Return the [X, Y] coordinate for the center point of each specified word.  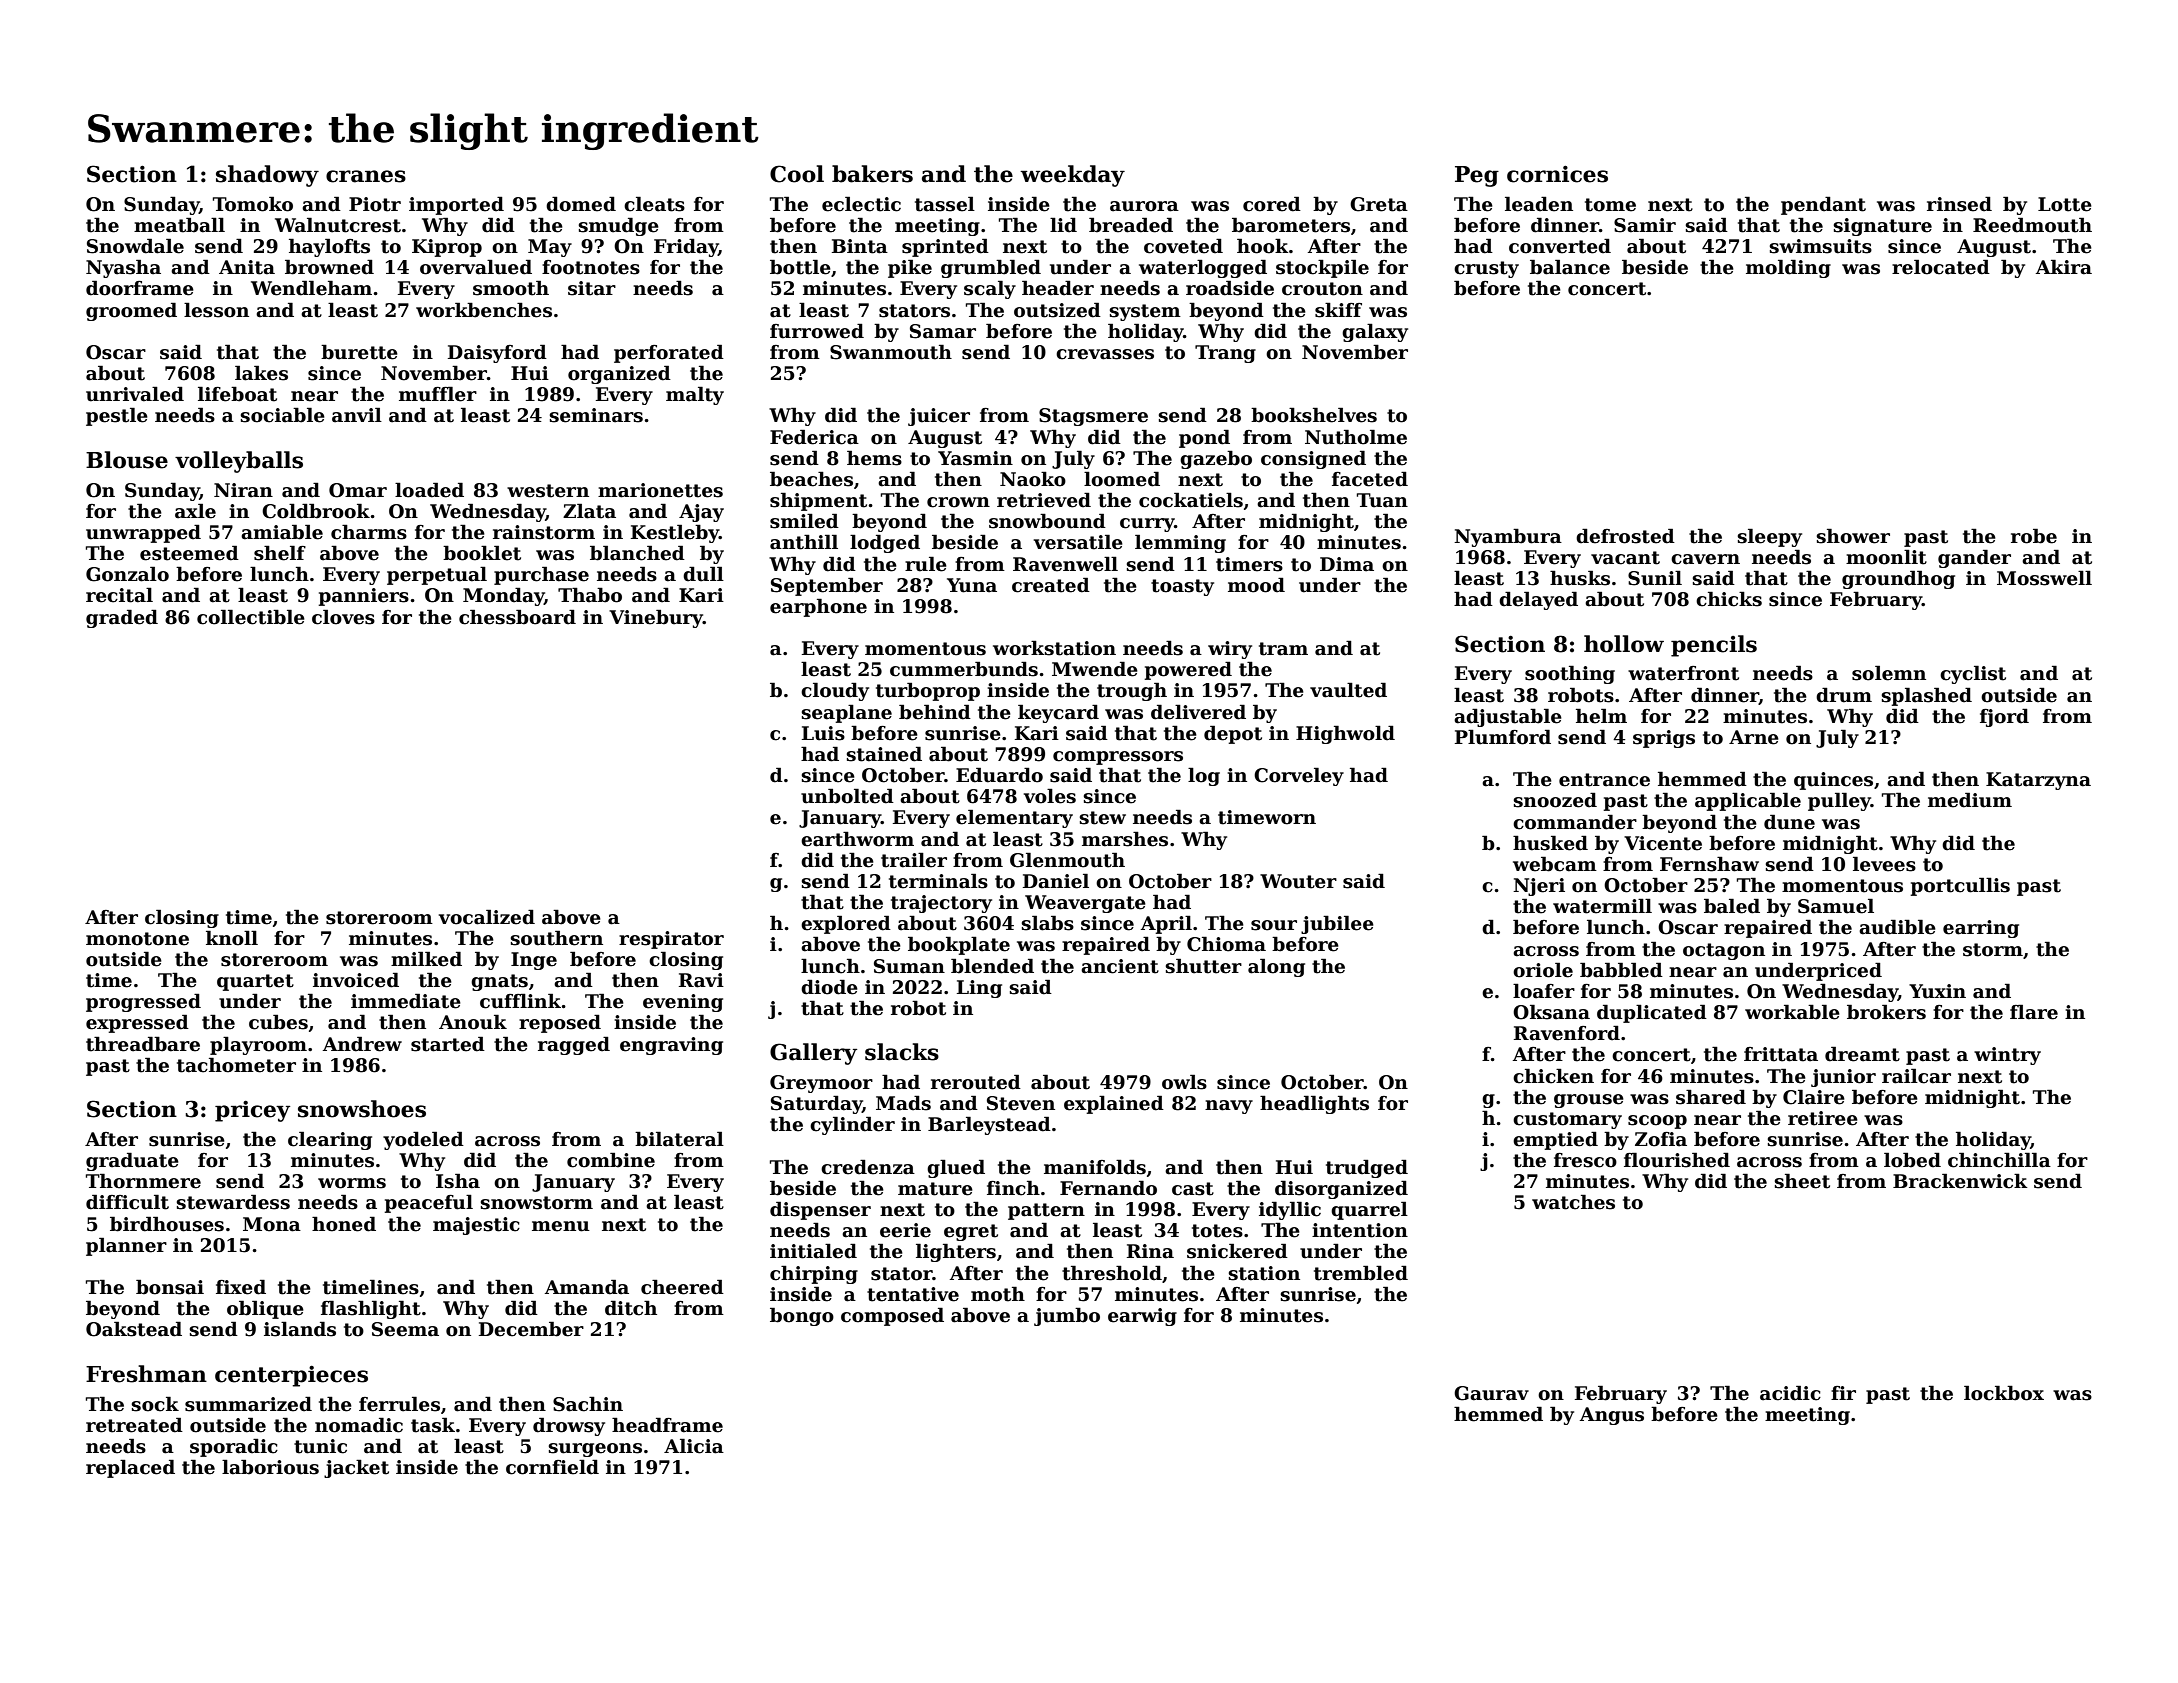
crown [958, 502]
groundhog [1898, 579]
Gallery [813, 1054]
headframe [667, 1425]
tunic [320, 1446]
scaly [990, 289]
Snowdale [135, 246]
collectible [251, 617]
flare [2034, 1012]
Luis [823, 733]
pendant [1823, 205]
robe [2034, 536]
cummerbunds [964, 669]
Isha [458, 1181]
